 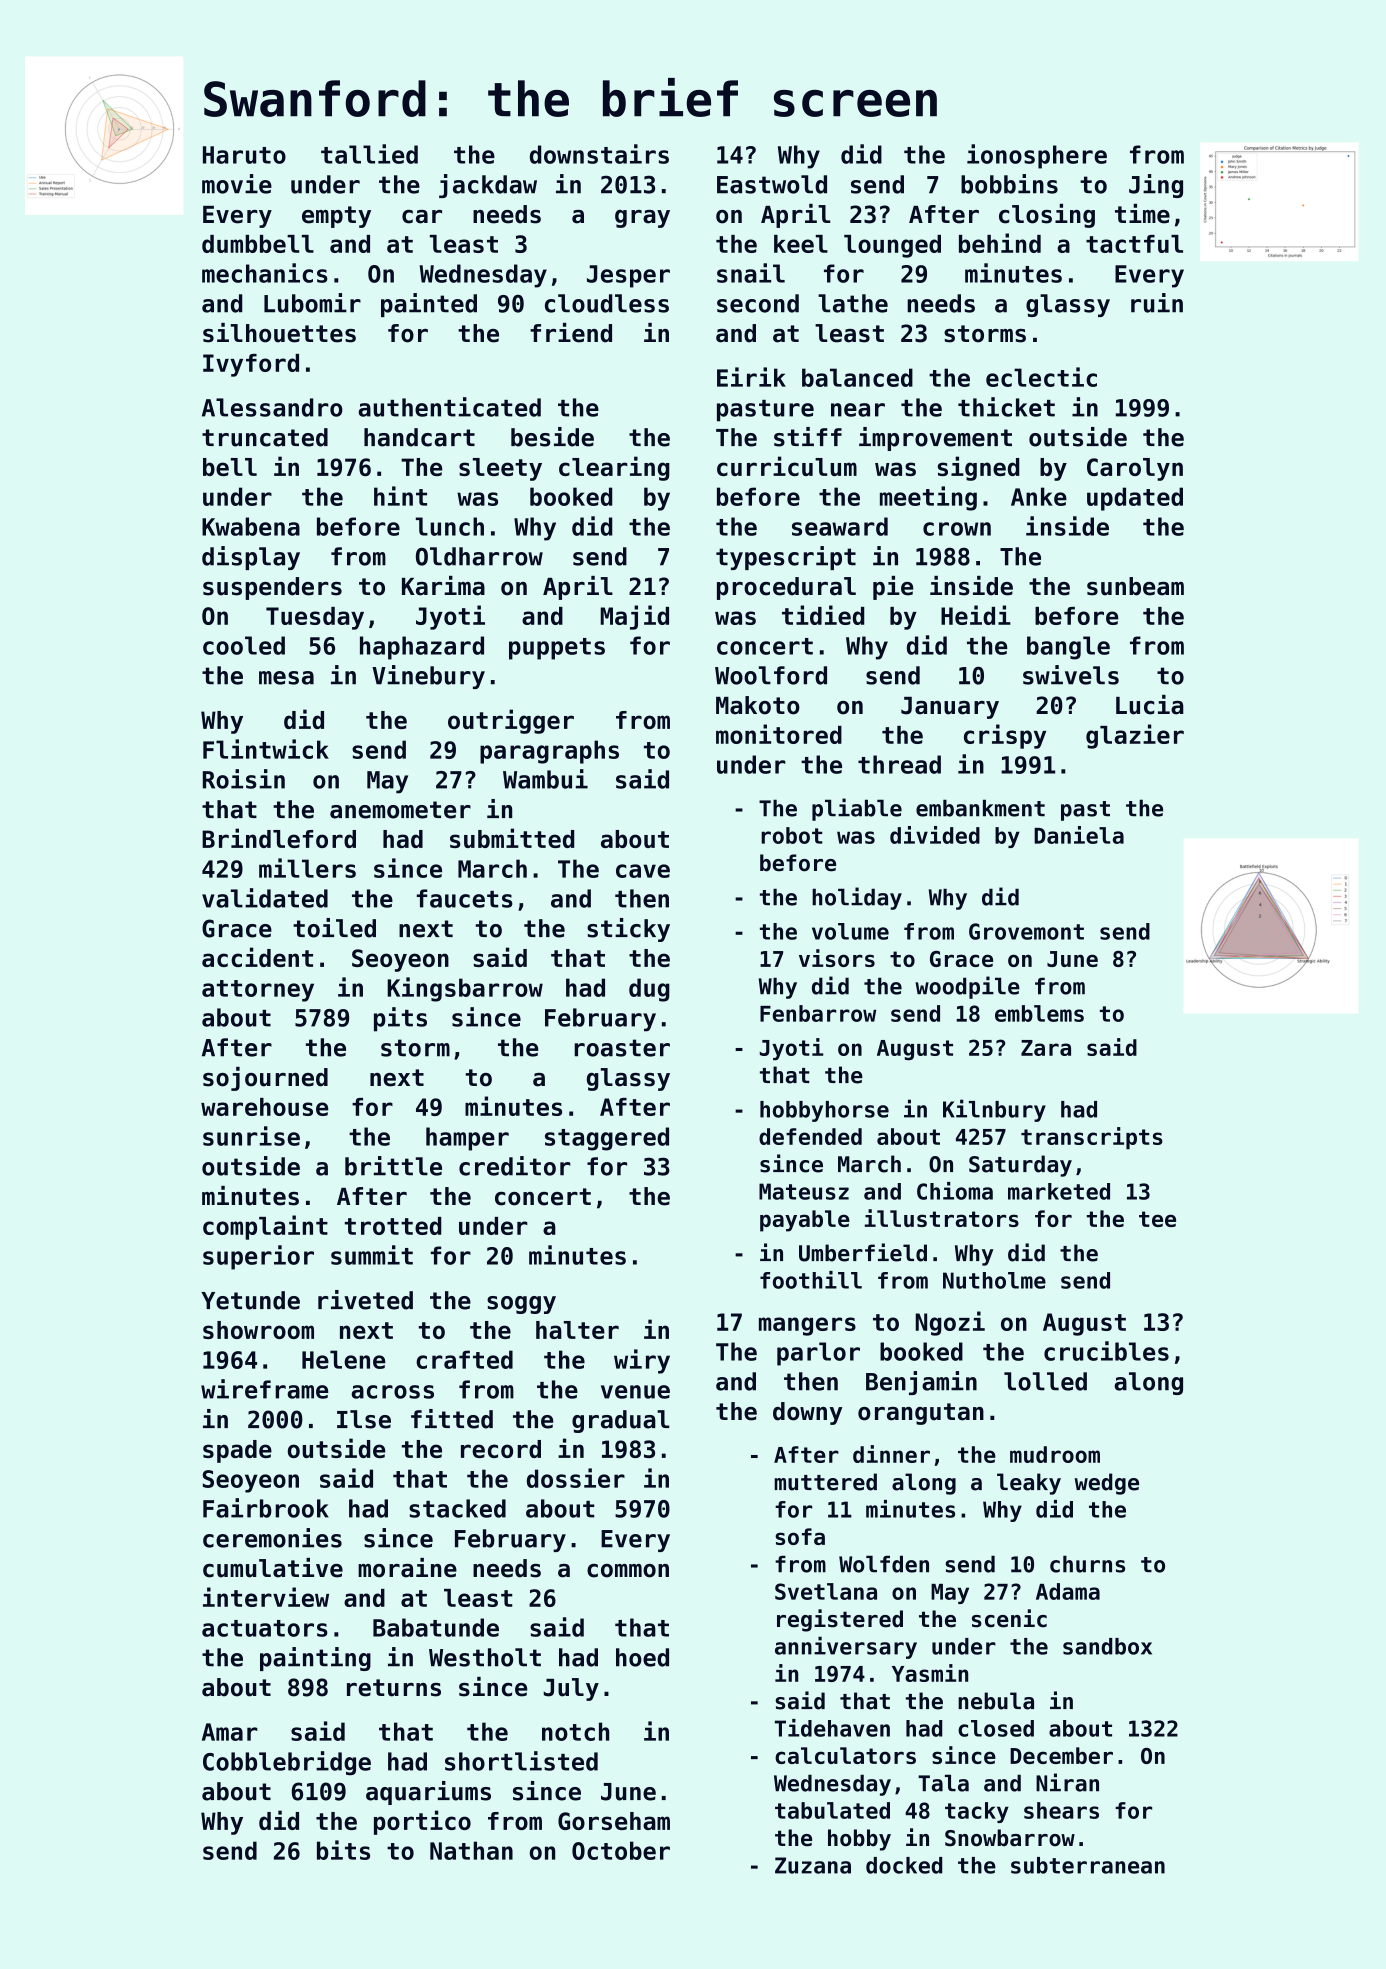 What do you see at coordinates (343, 1850) in the image?
I see `bits` at bounding box center [343, 1850].
